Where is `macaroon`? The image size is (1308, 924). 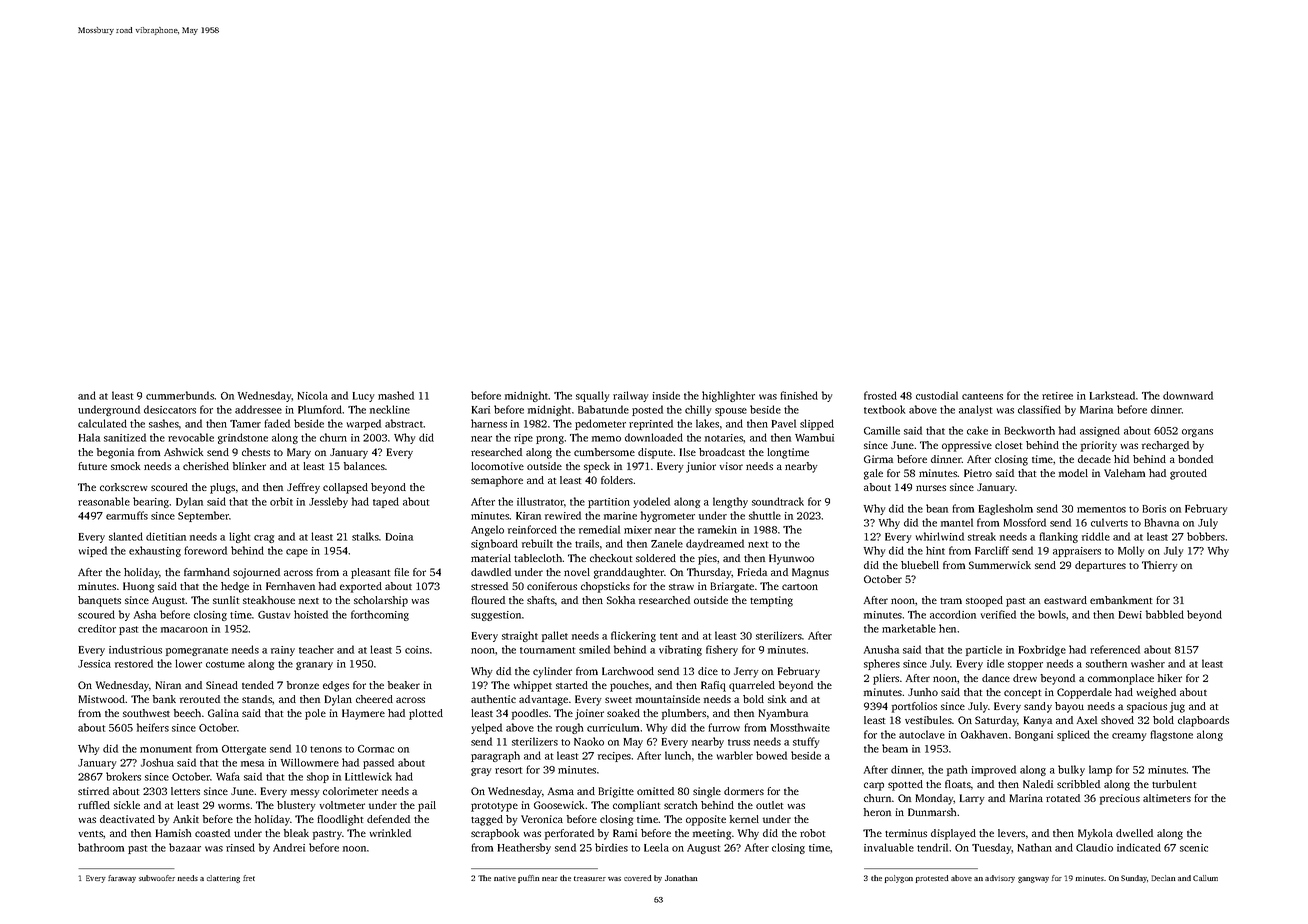 macaroon is located at coordinates (184, 630).
